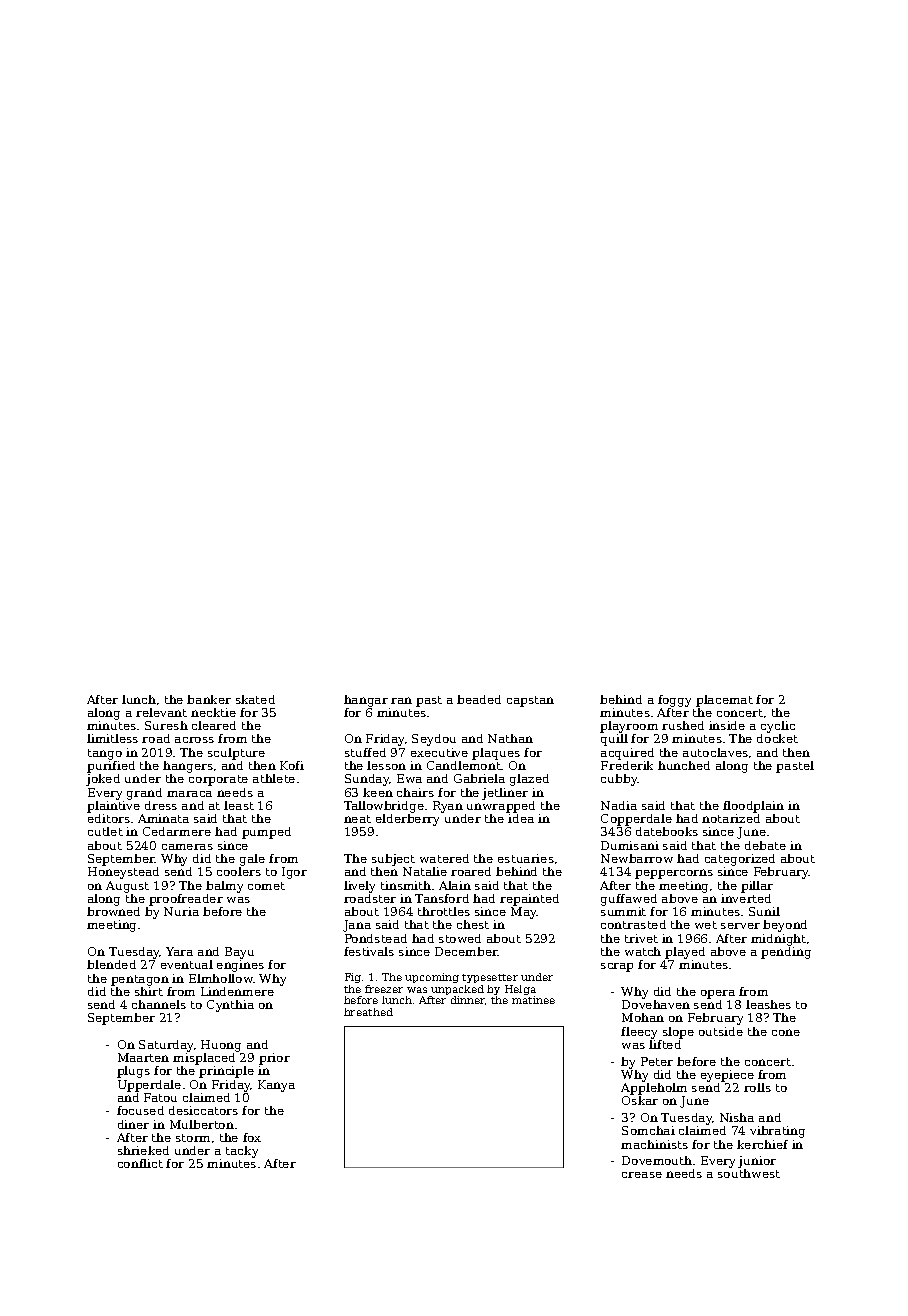  I want to click on Tansford, so click(442, 898).
